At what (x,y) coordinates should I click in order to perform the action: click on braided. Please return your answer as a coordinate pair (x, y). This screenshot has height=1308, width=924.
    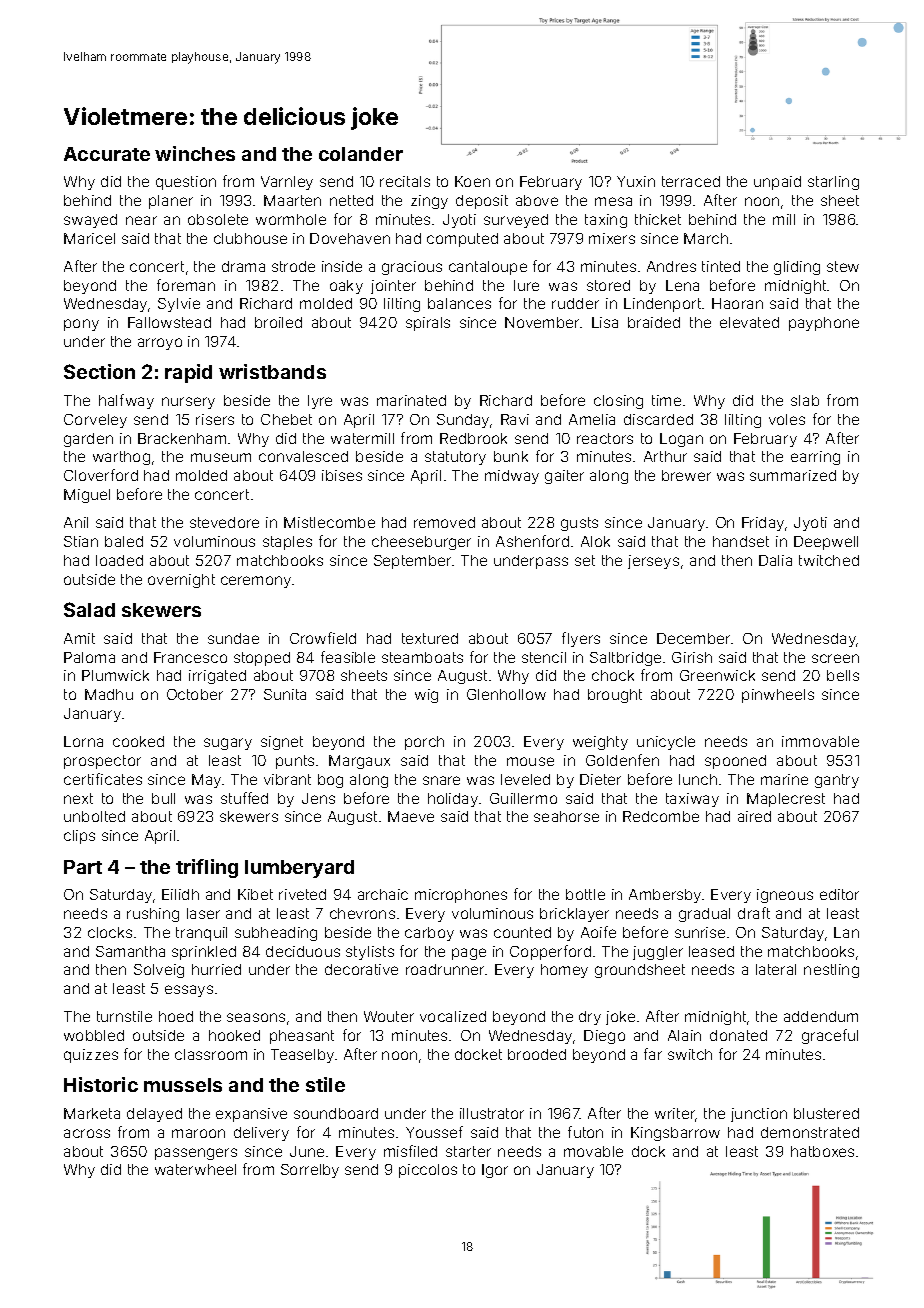
    Looking at the image, I should click on (654, 322).
